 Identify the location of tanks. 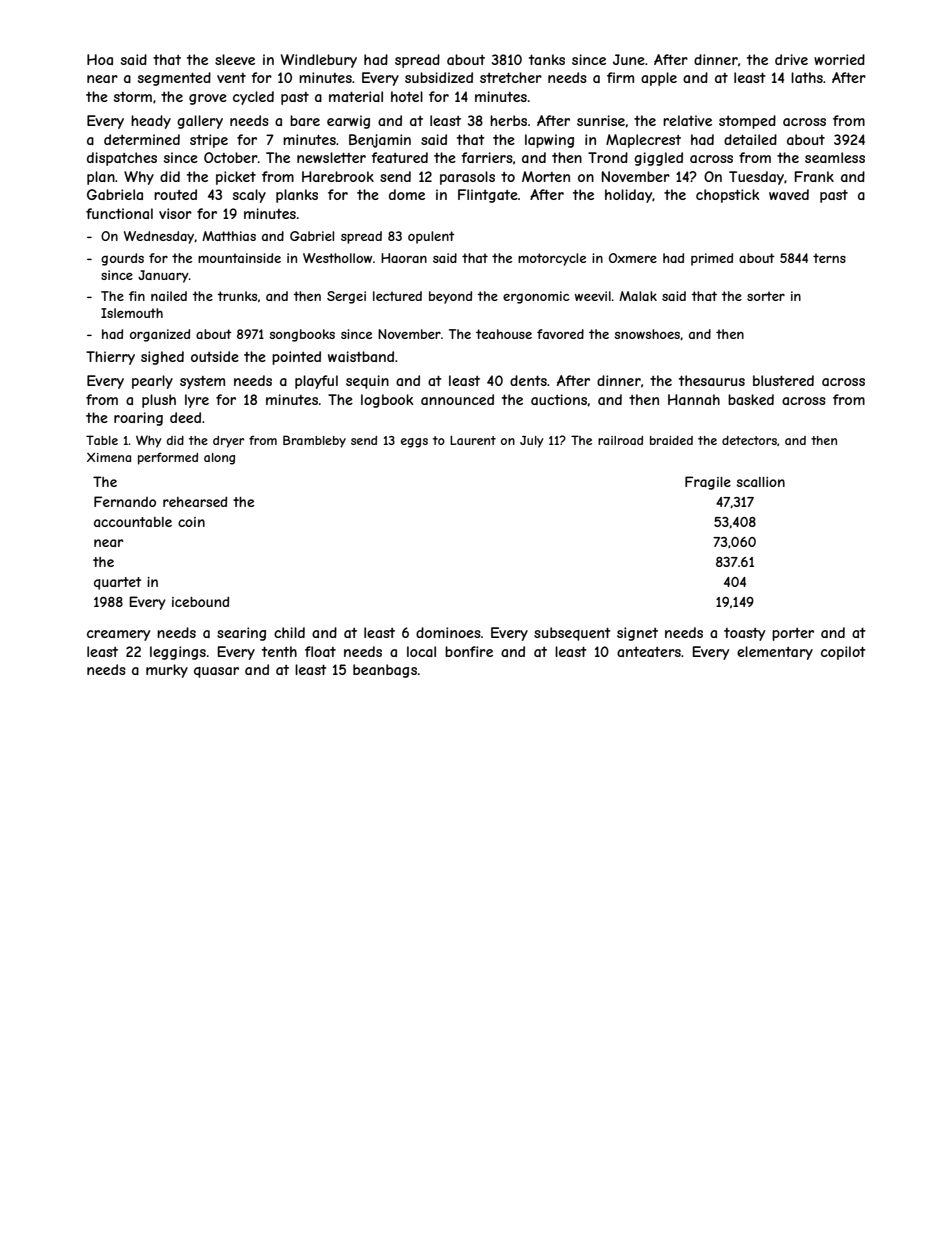
(547, 59).
